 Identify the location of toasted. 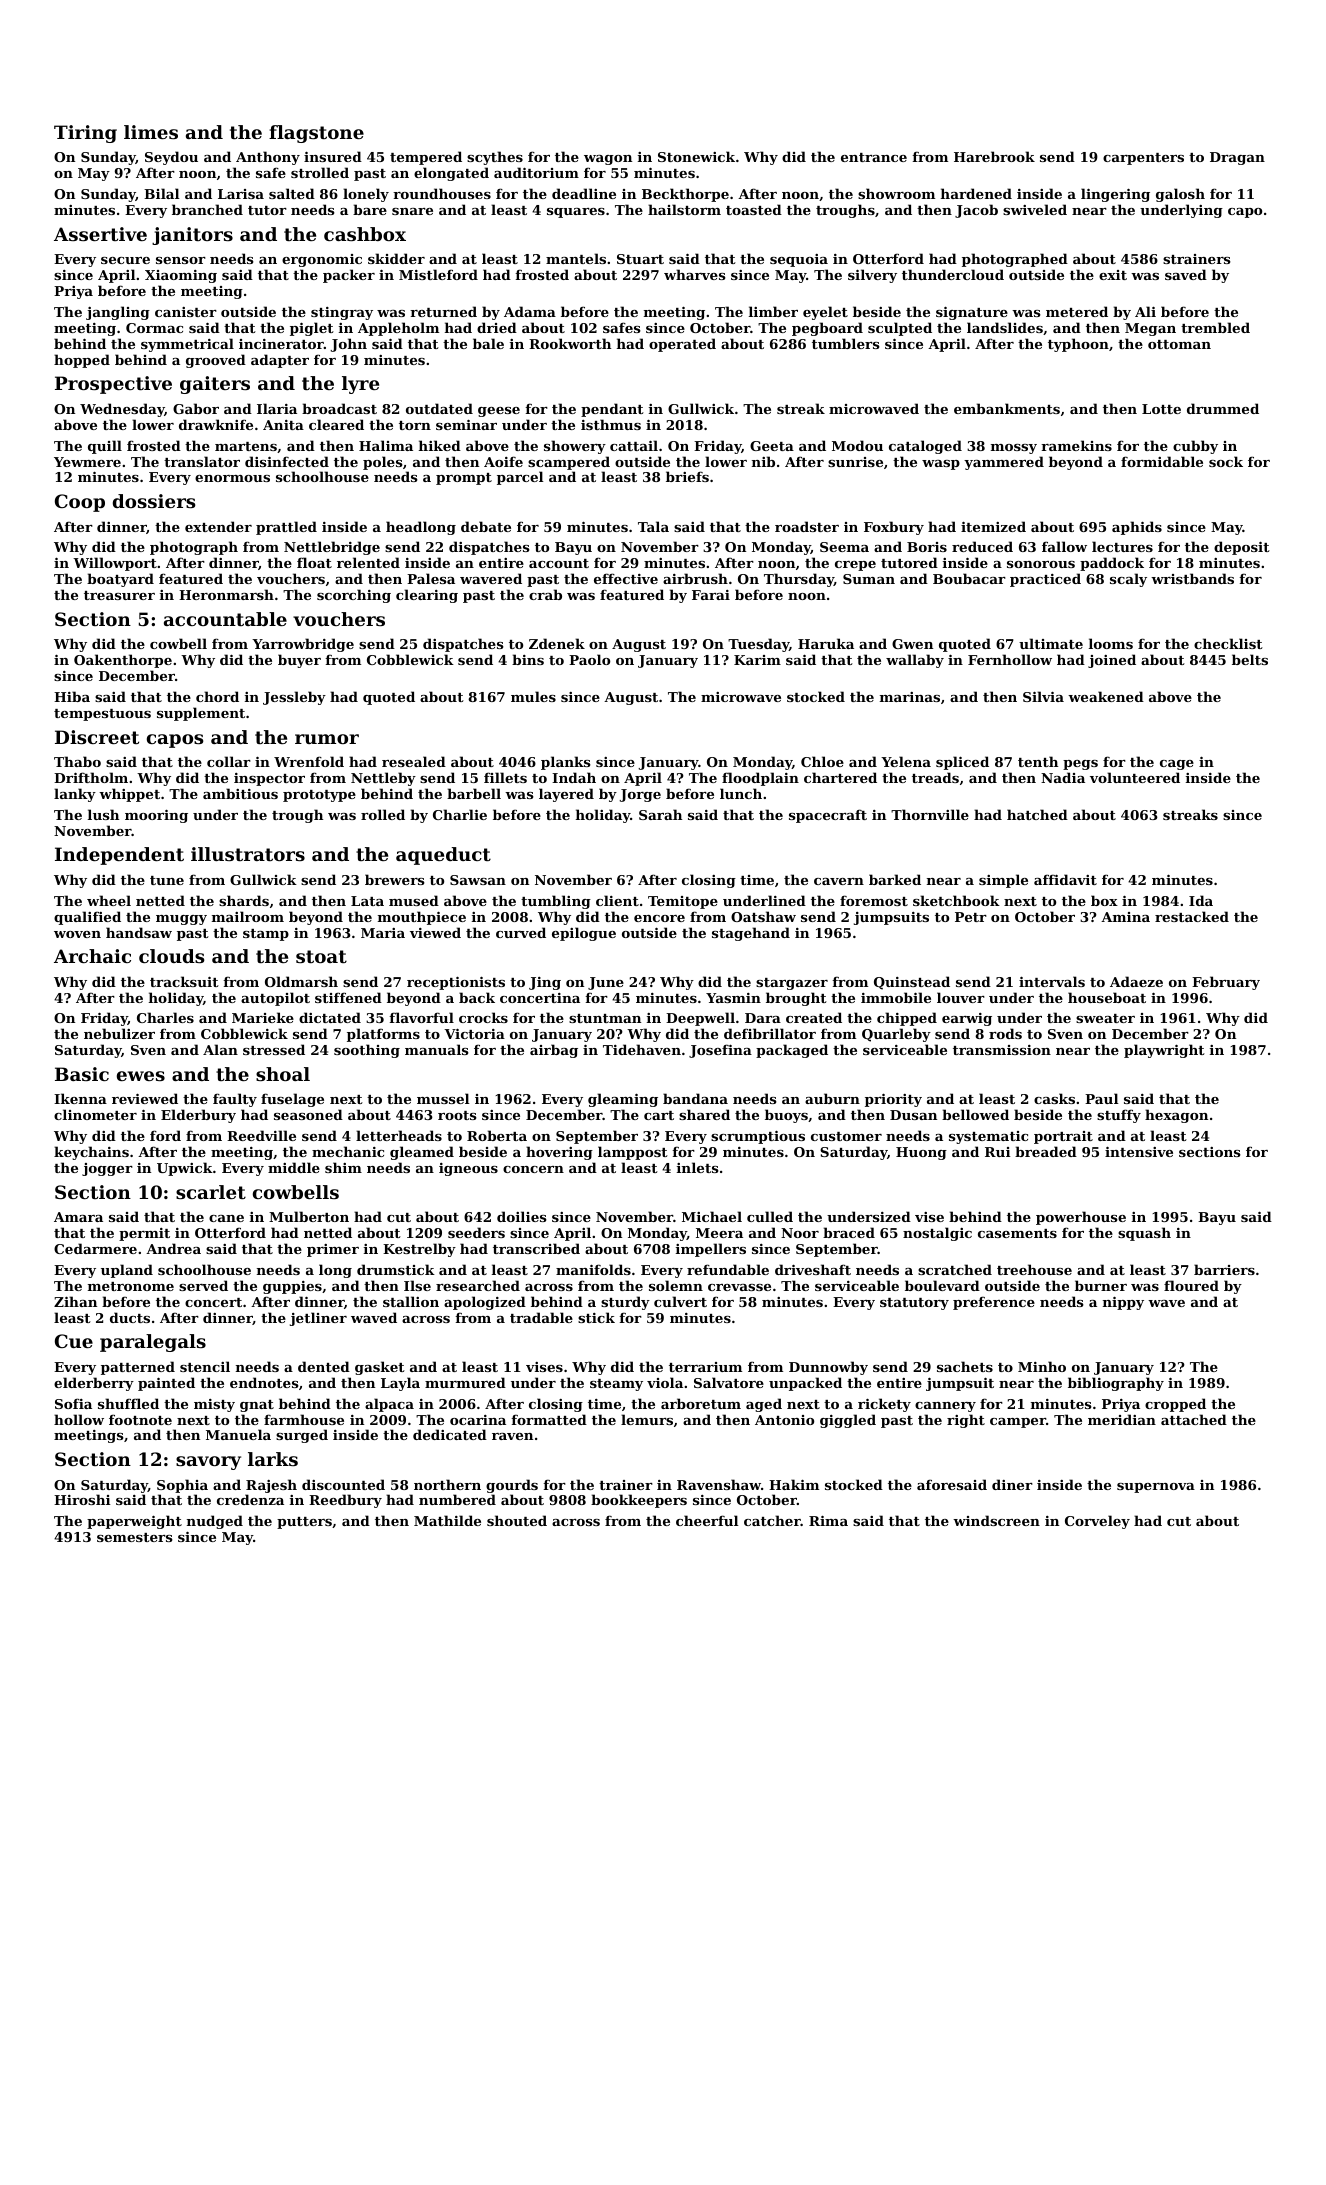
(754, 209).
